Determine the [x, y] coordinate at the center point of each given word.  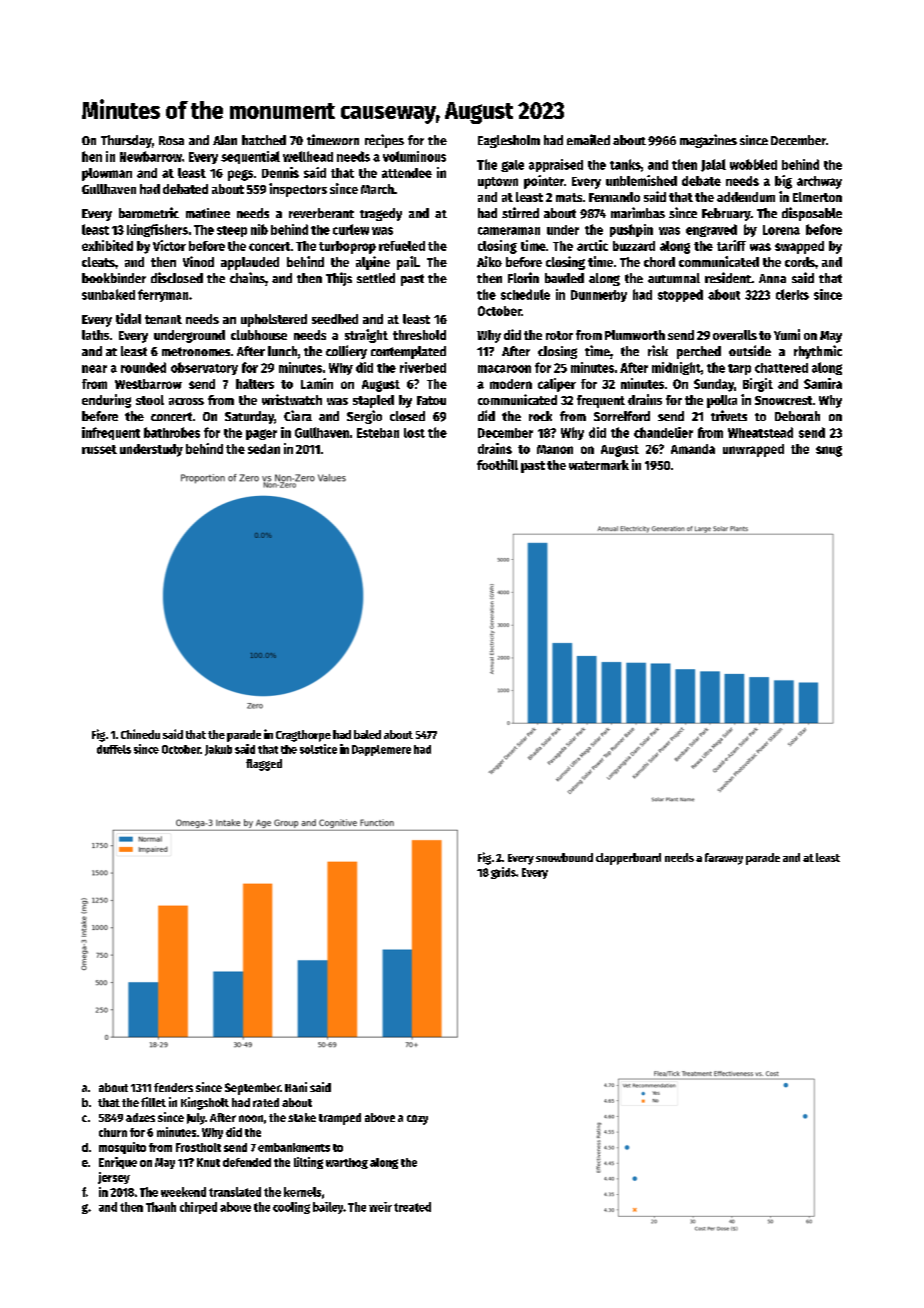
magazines [708, 141]
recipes [384, 141]
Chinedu [140, 734]
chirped [198, 1208]
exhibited [107, 245]
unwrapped [753, 450]
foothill [497, 464]
